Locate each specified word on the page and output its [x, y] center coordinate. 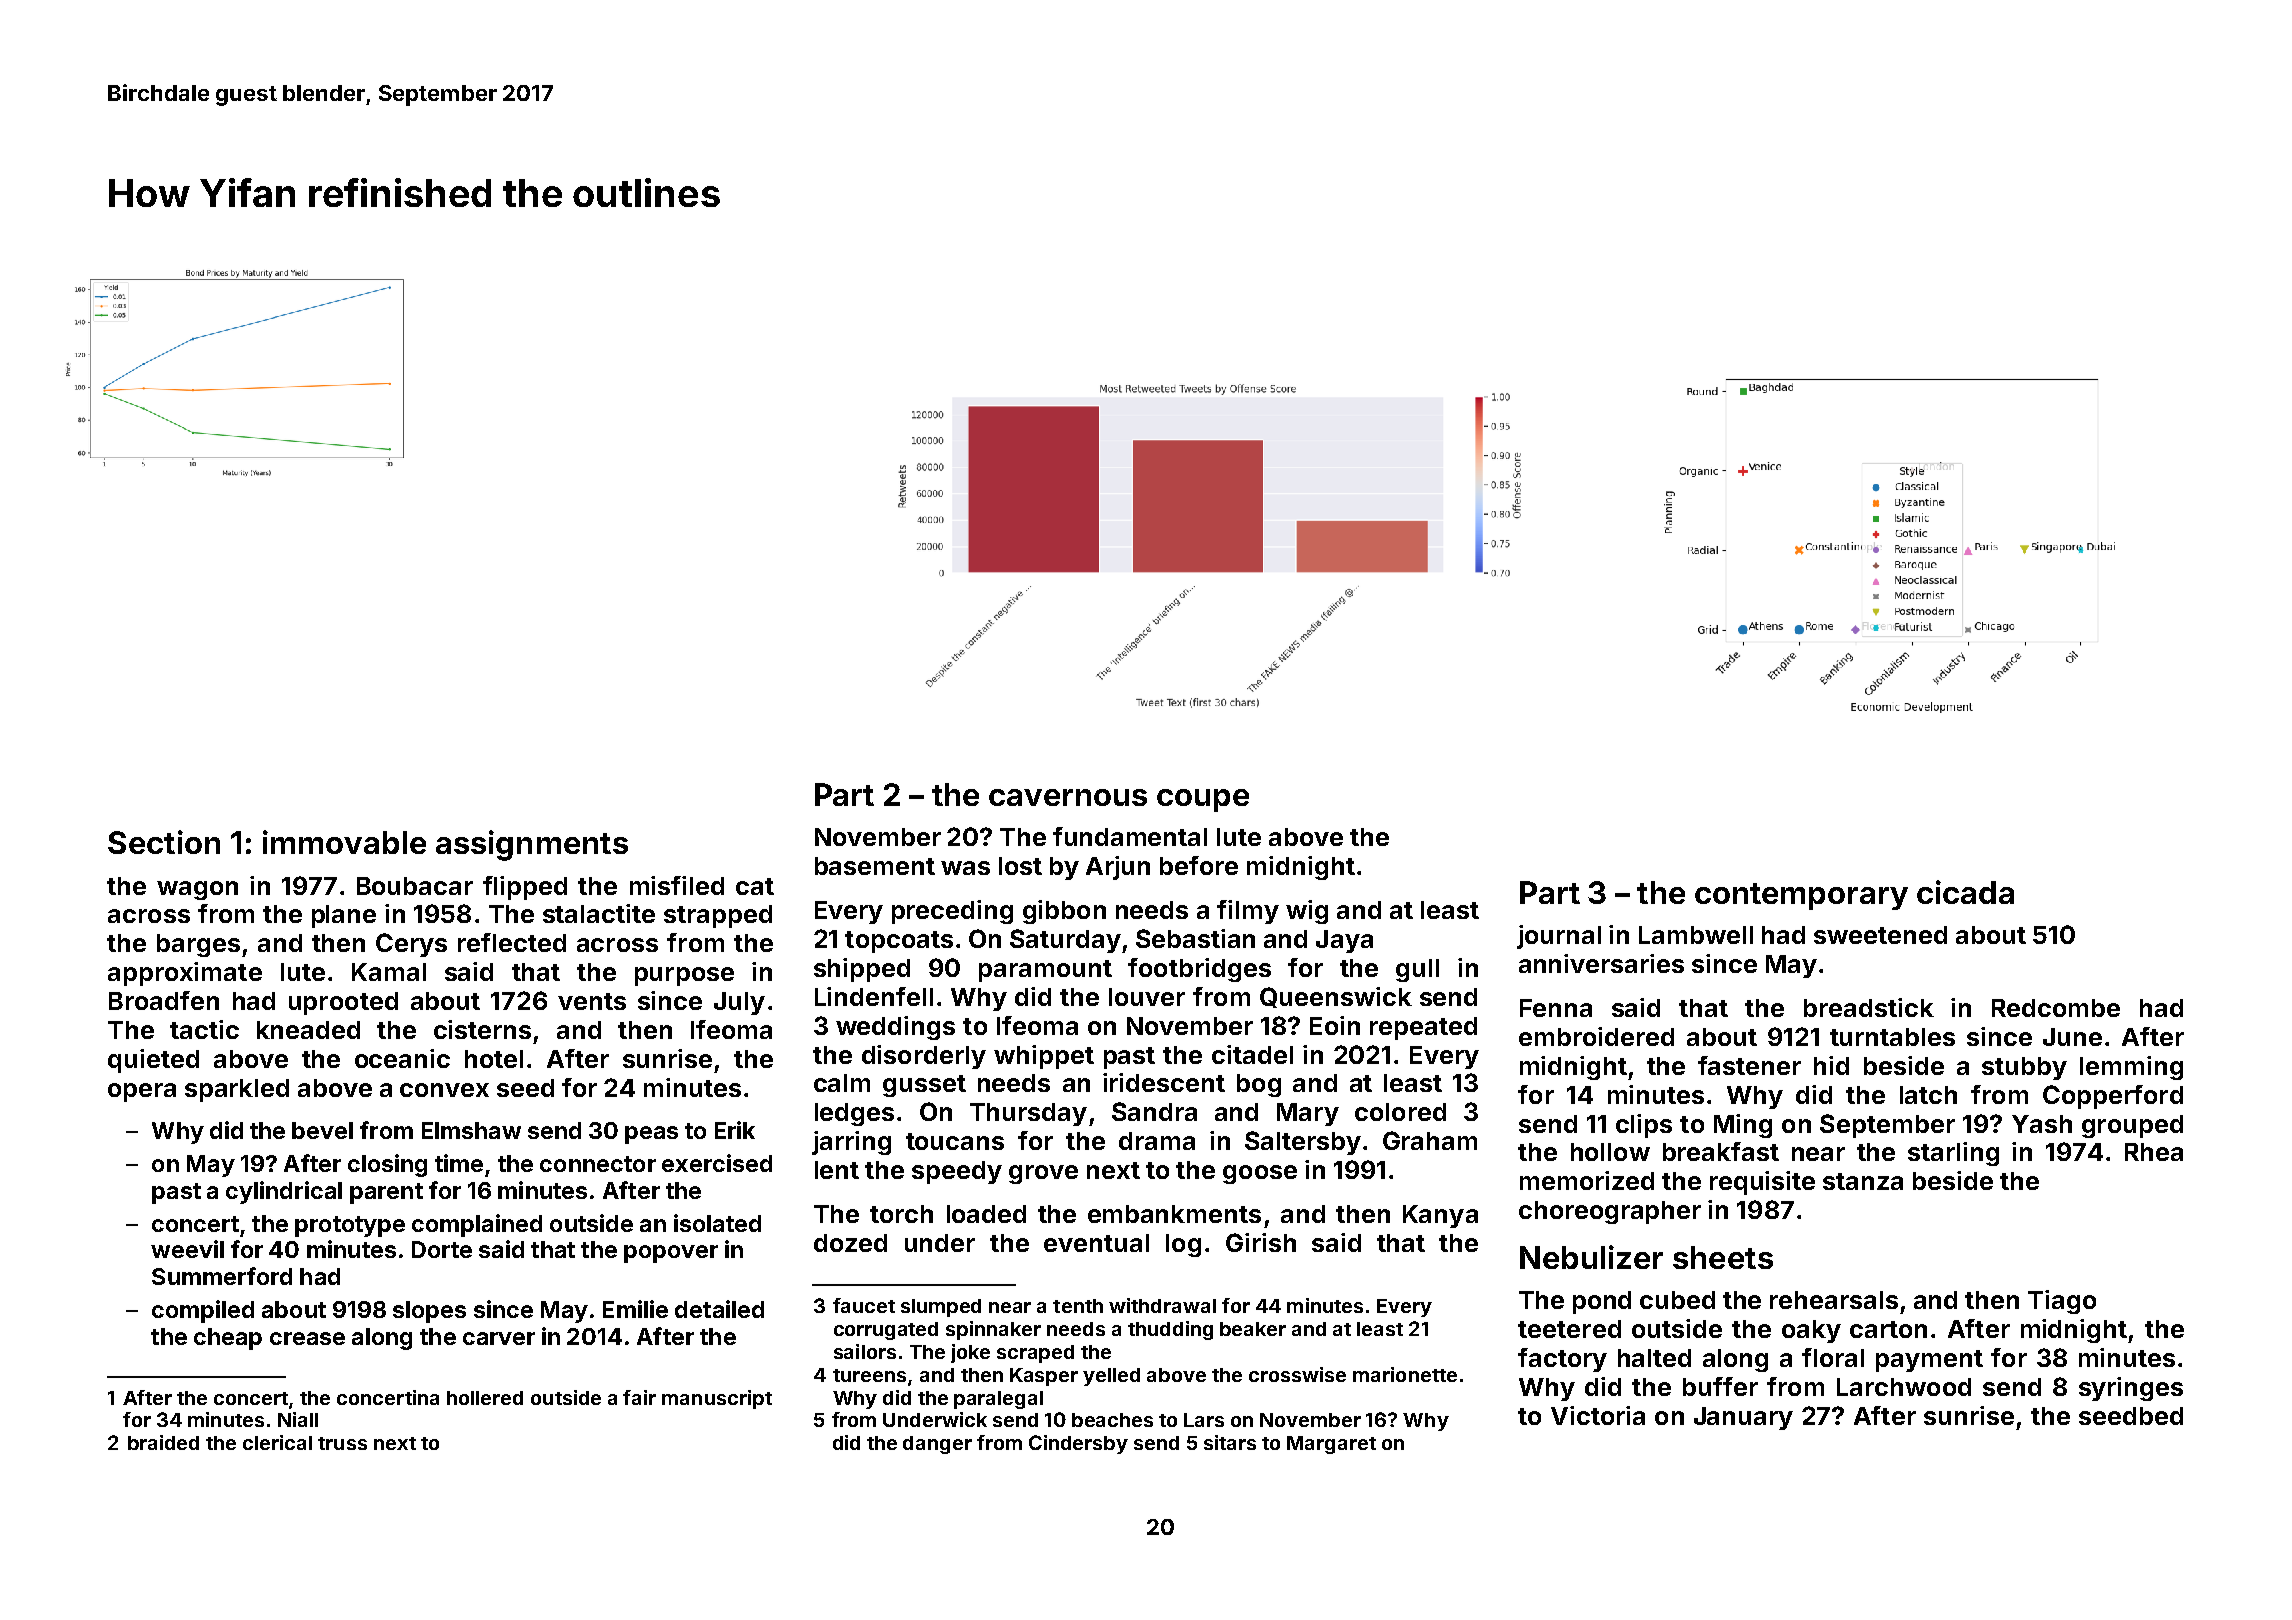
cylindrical [284, 1192]
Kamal [389, 972]
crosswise [1297, 1374]
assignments [532, 845]
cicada [1965, 892]
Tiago [2062, 1302]
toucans [955, 1141]
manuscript [717, 1399]
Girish [1261, 1242]
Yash [2042, 1124]
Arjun [1118, 868]
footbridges [1199, 970]
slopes [429, 1312]
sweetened [1880, 935]
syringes [2131, 1389]
